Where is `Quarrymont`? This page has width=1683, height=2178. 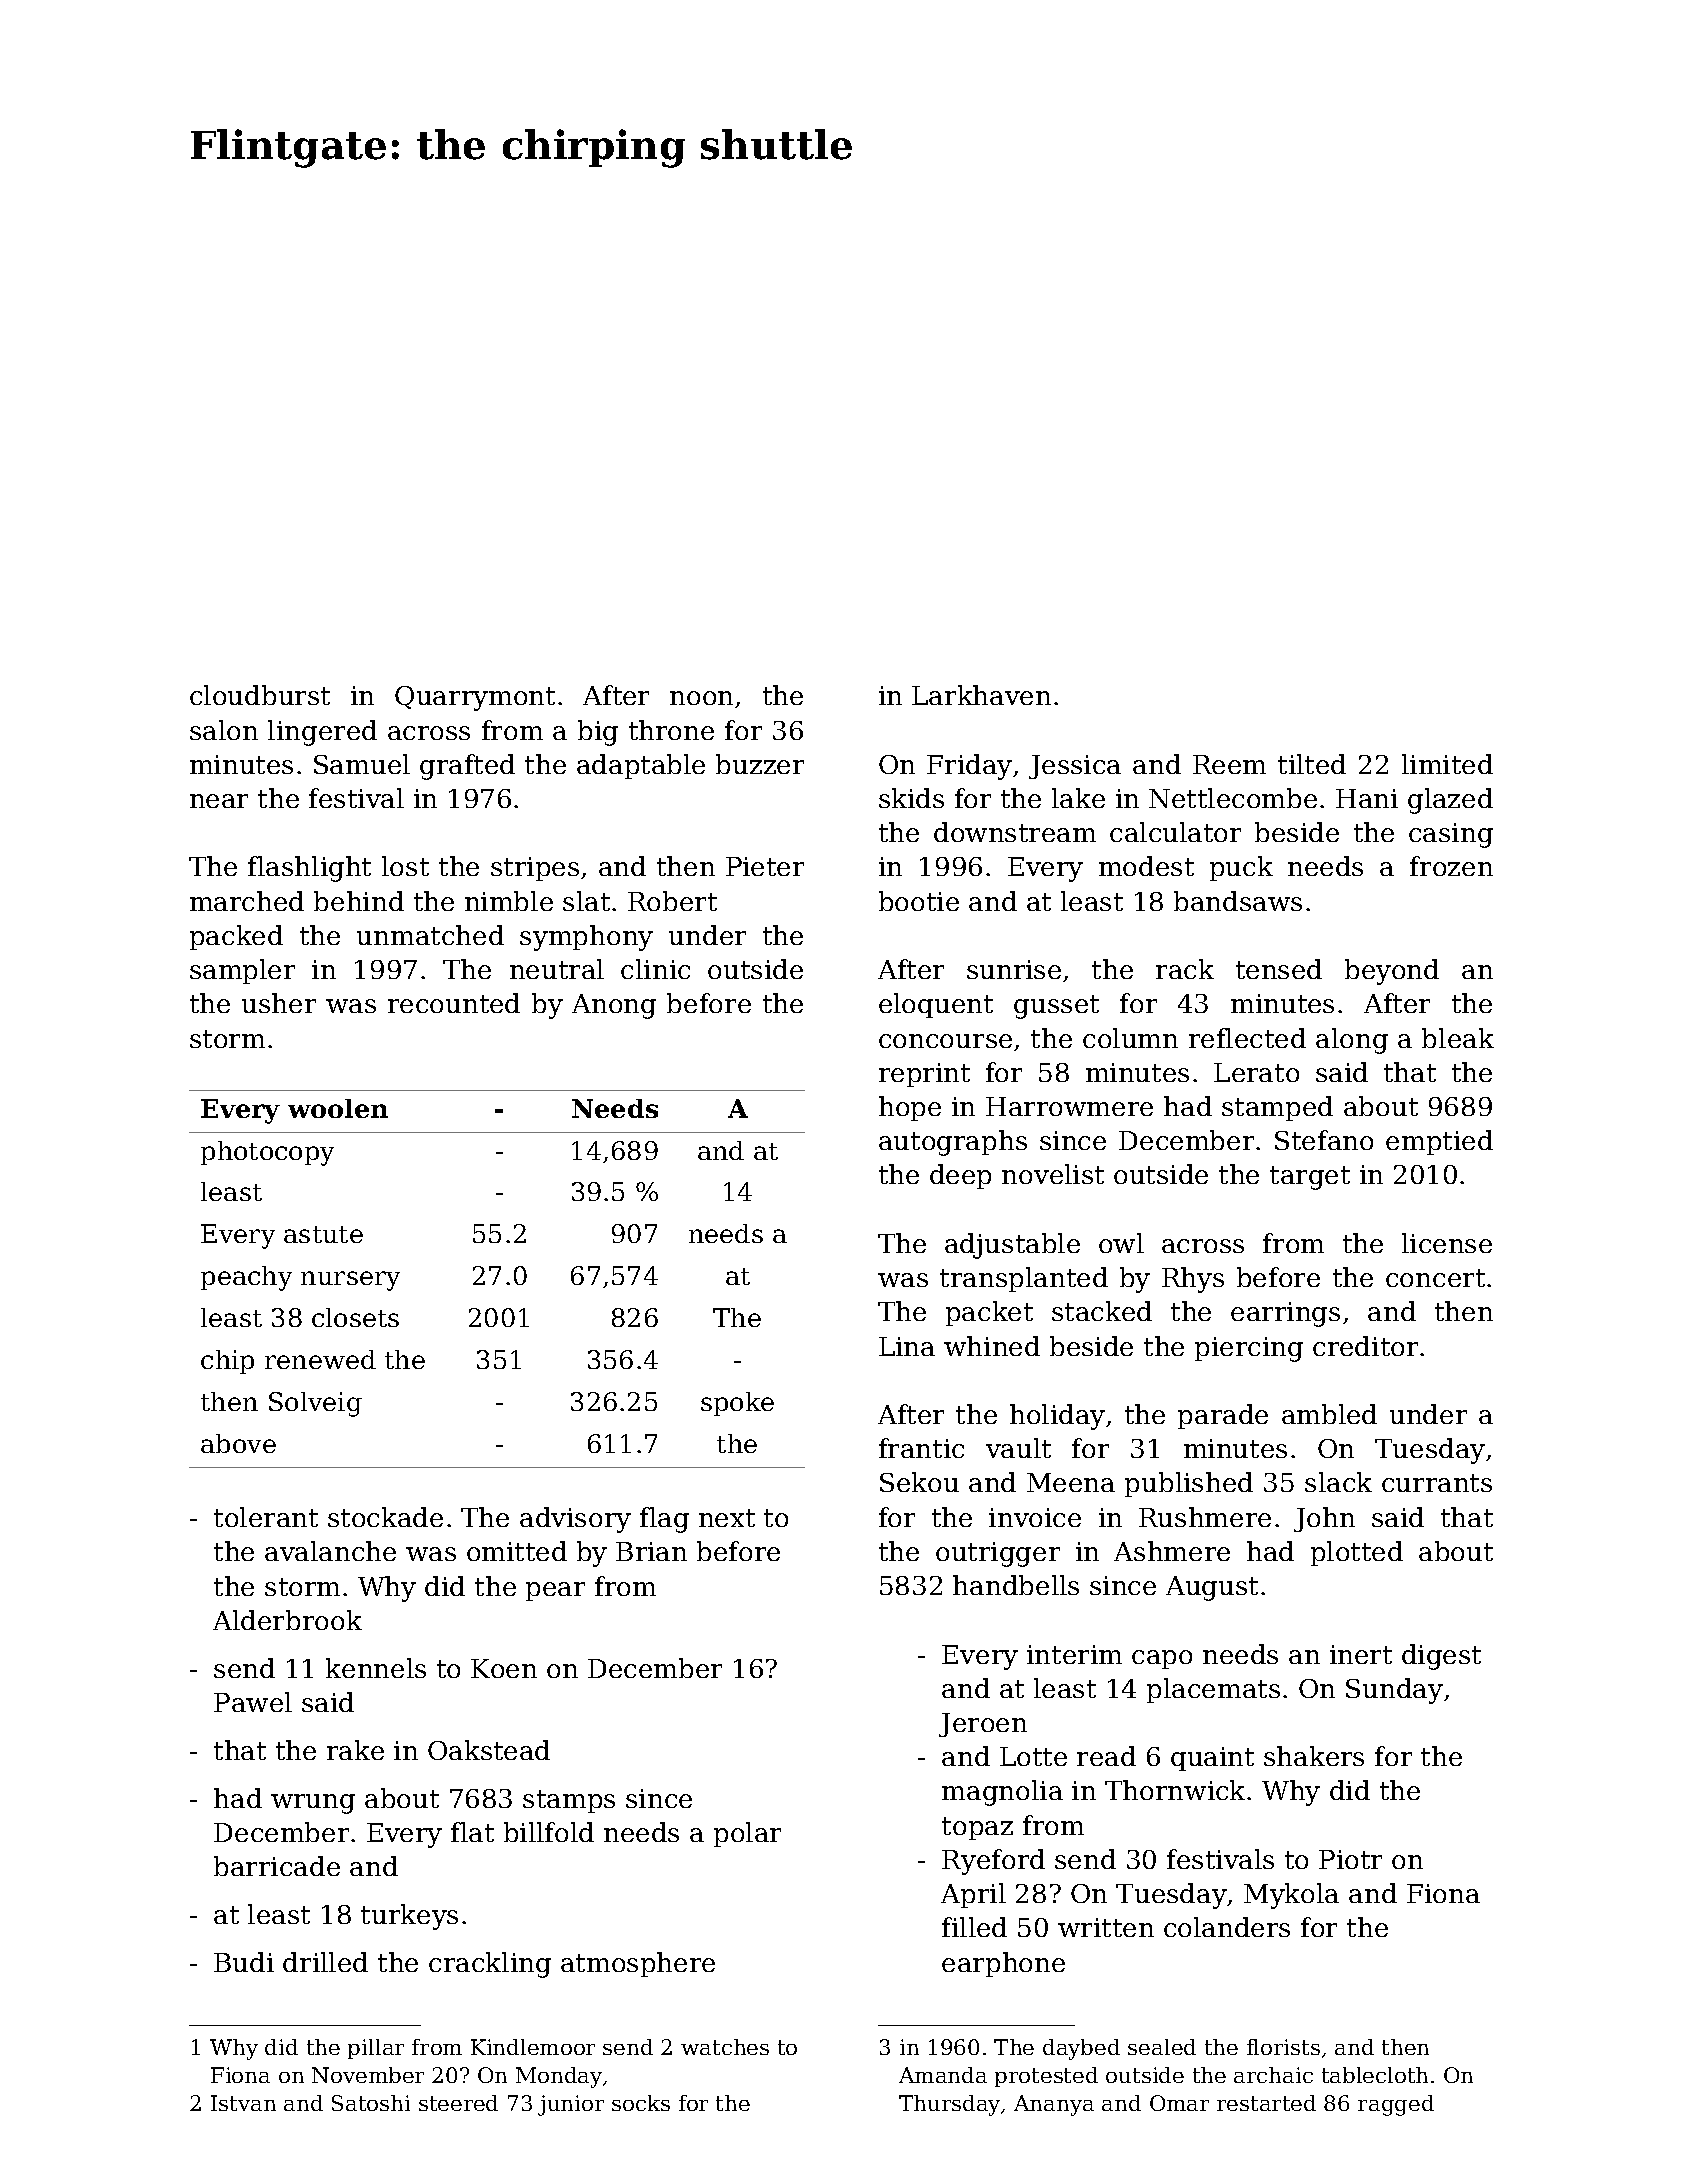
Quarrymont is located at coordinates (475, 698).
